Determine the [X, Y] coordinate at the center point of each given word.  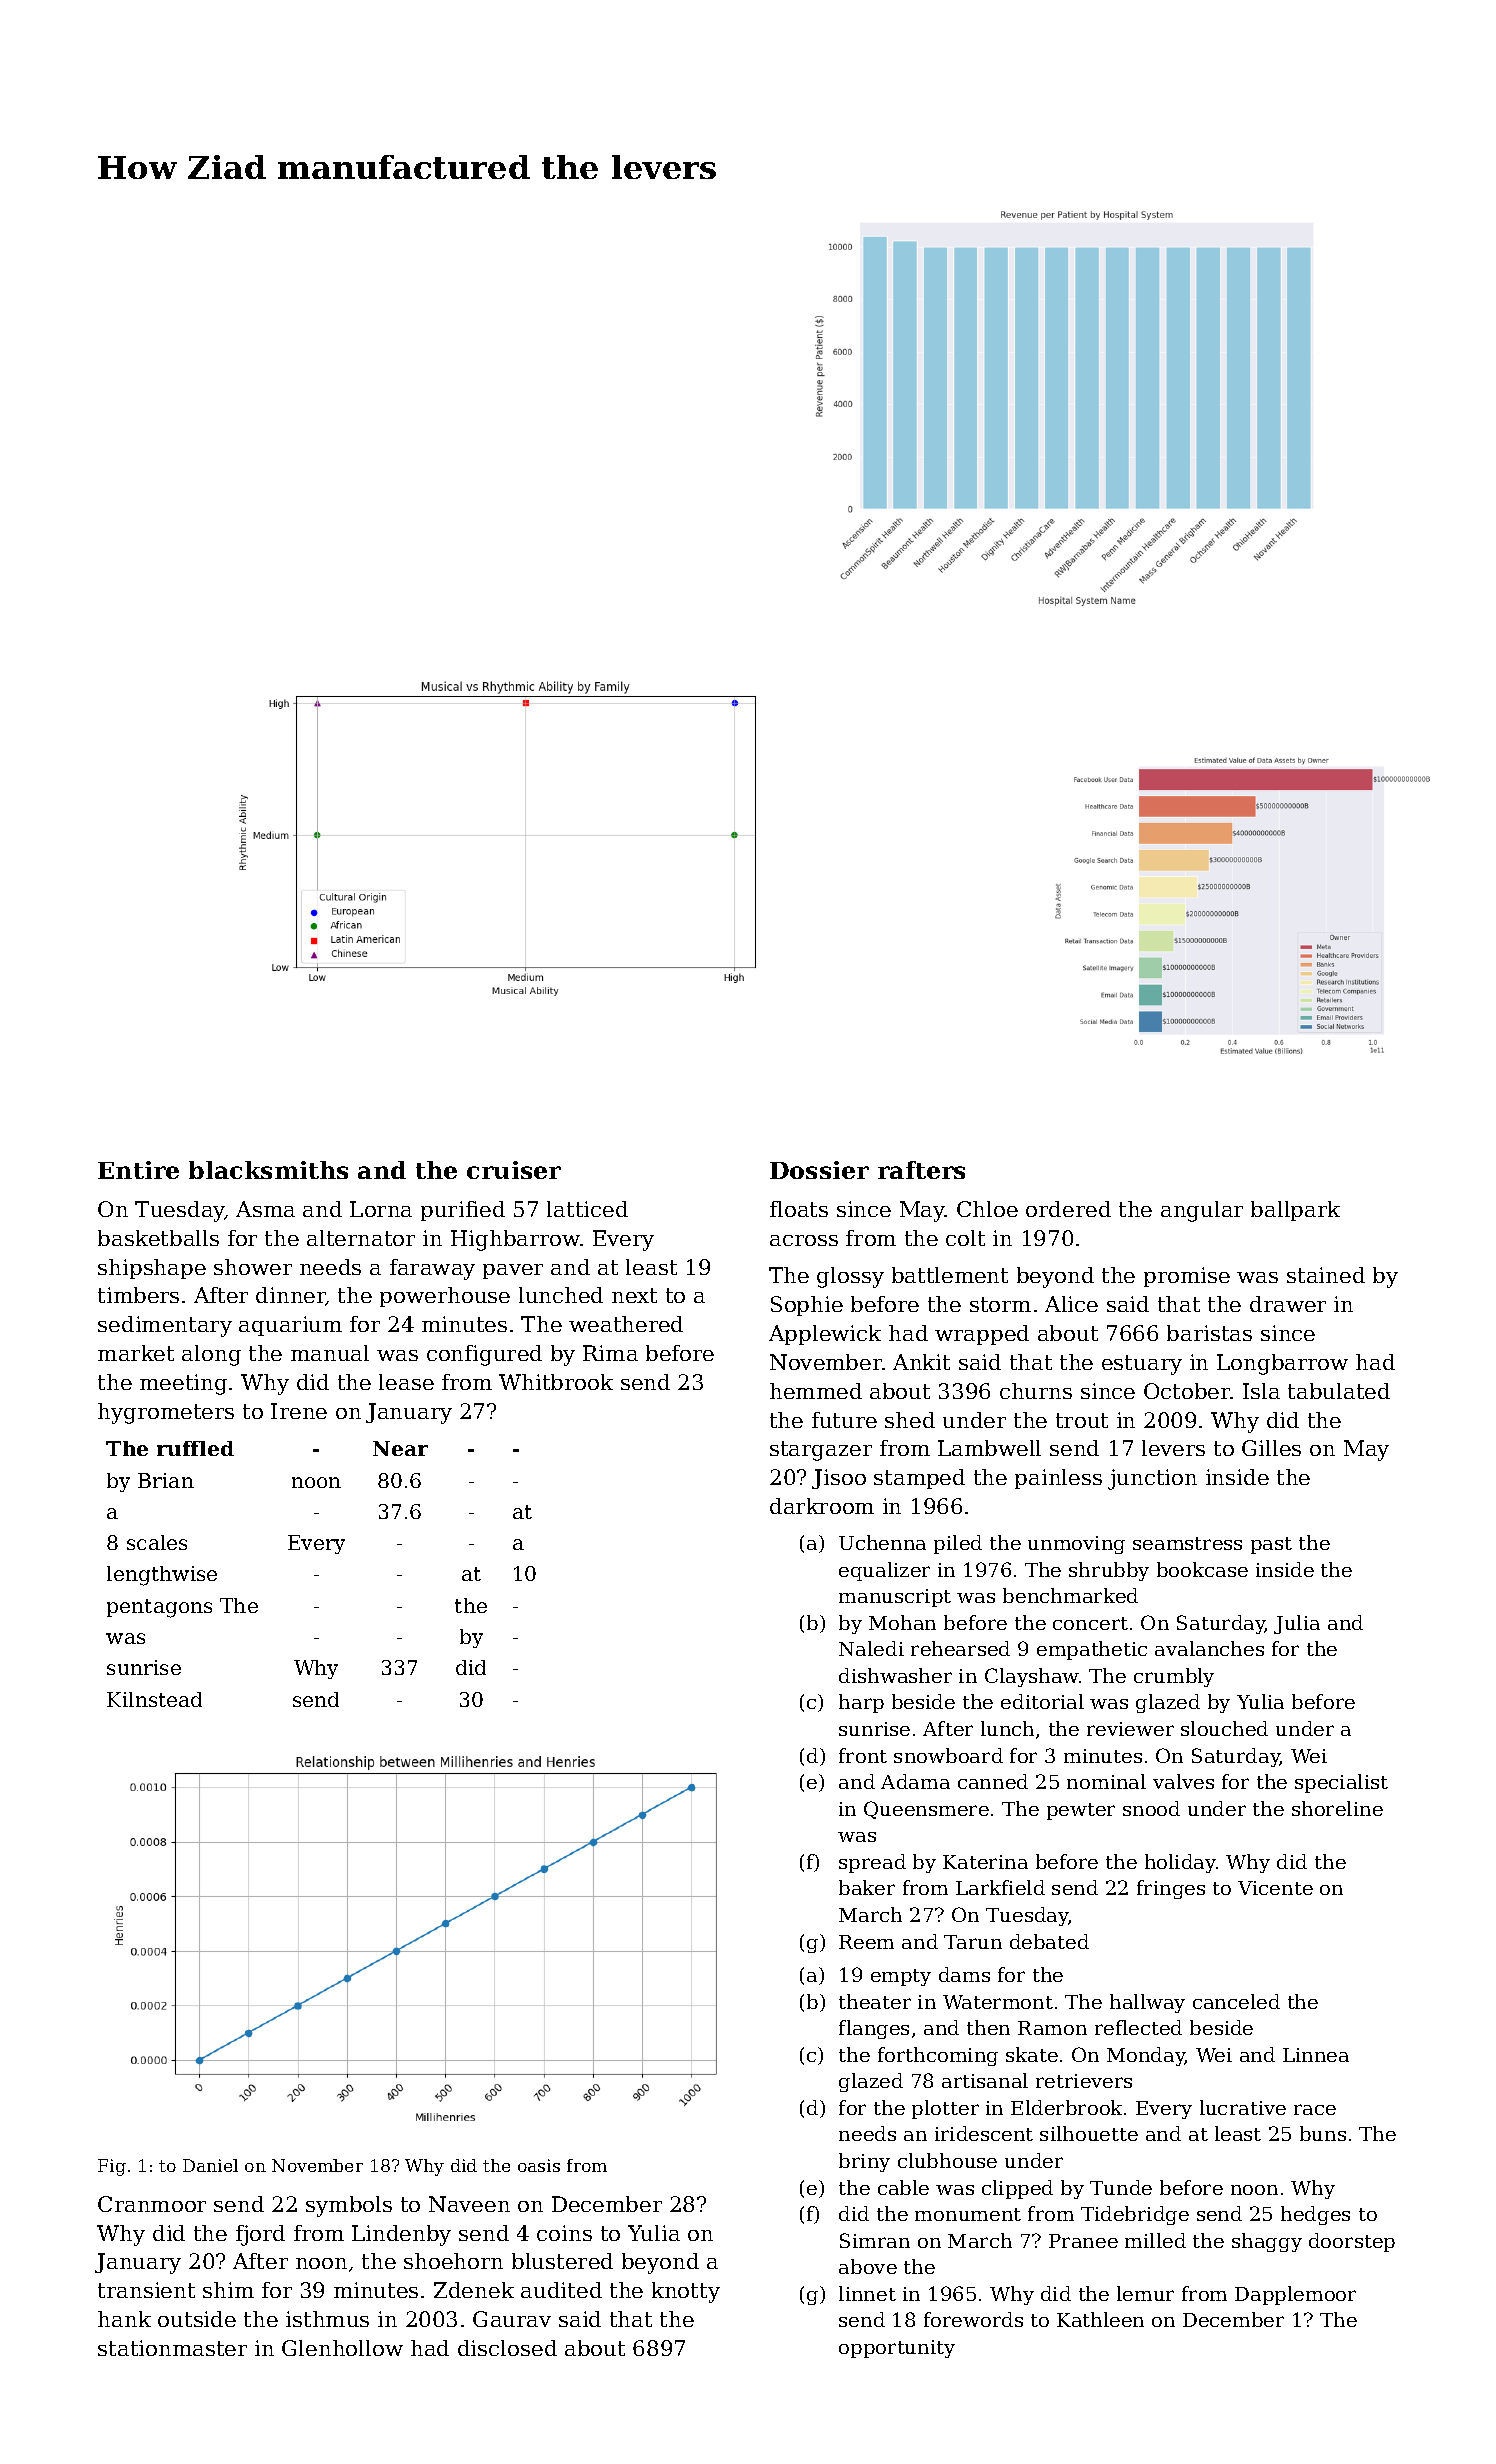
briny [864, 2162]
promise [1187, 1277]
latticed [587, 1209]
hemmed [816, 1391]
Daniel [210, 2165]
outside [197, 2319]
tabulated [1339, 1391]
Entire [138, 1170]
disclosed [507, 2348]
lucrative [1243, 2107]
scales [157, 1542]
